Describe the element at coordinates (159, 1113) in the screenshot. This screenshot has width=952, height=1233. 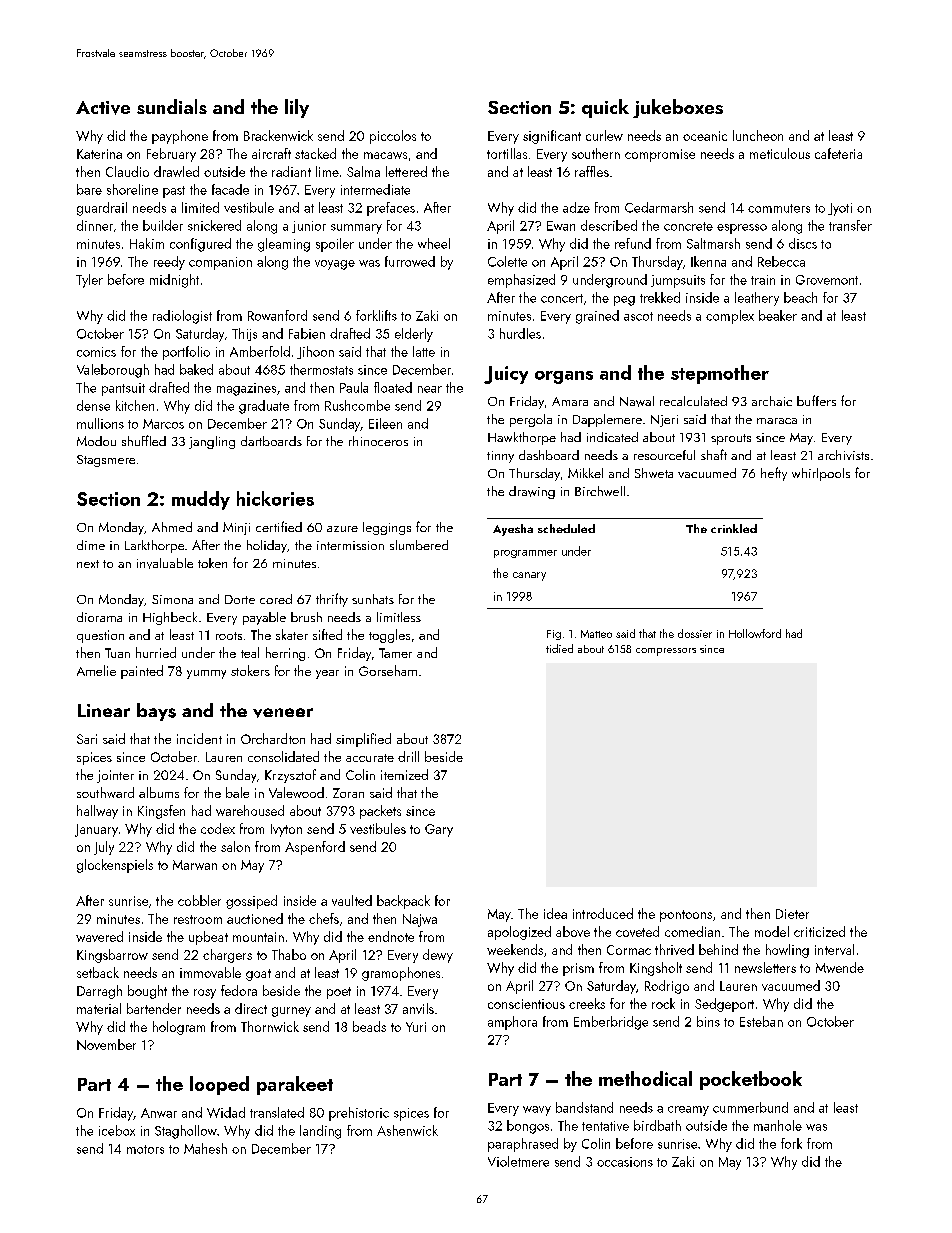
I see `Anwar` at that location.
